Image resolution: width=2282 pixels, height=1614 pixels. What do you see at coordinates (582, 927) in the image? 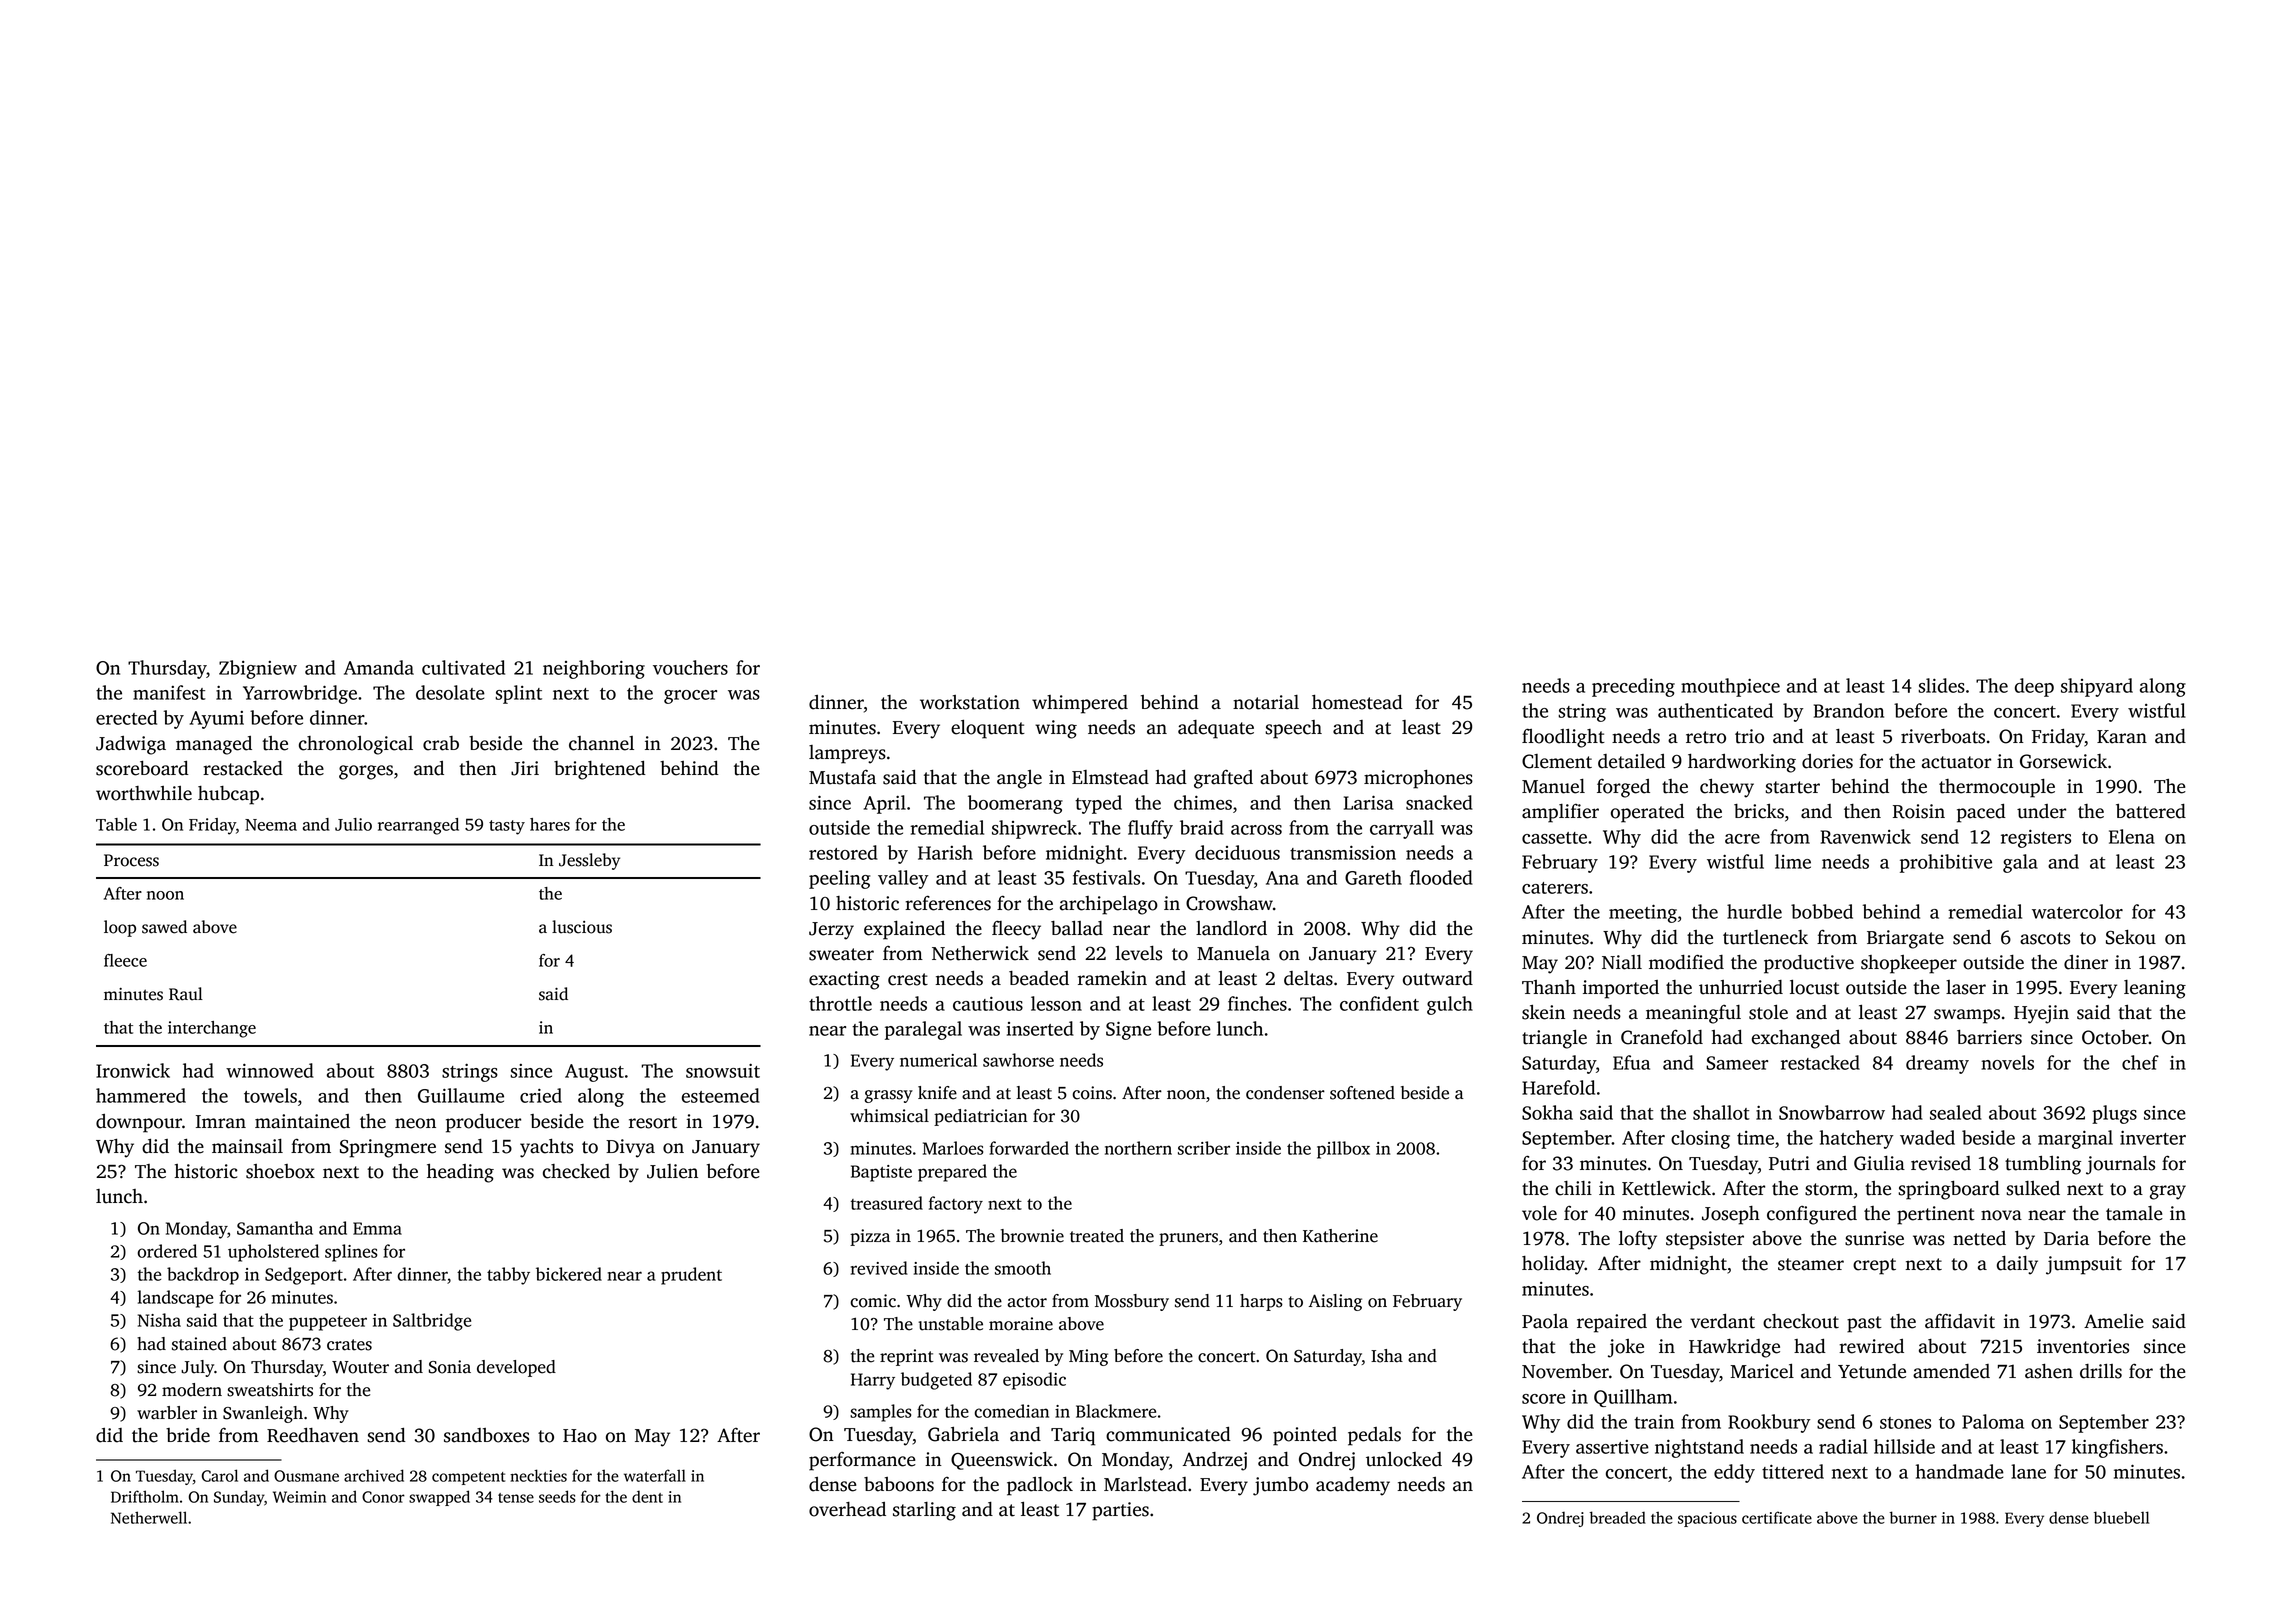
I see `luscious` at bounding box center [582, 927].
